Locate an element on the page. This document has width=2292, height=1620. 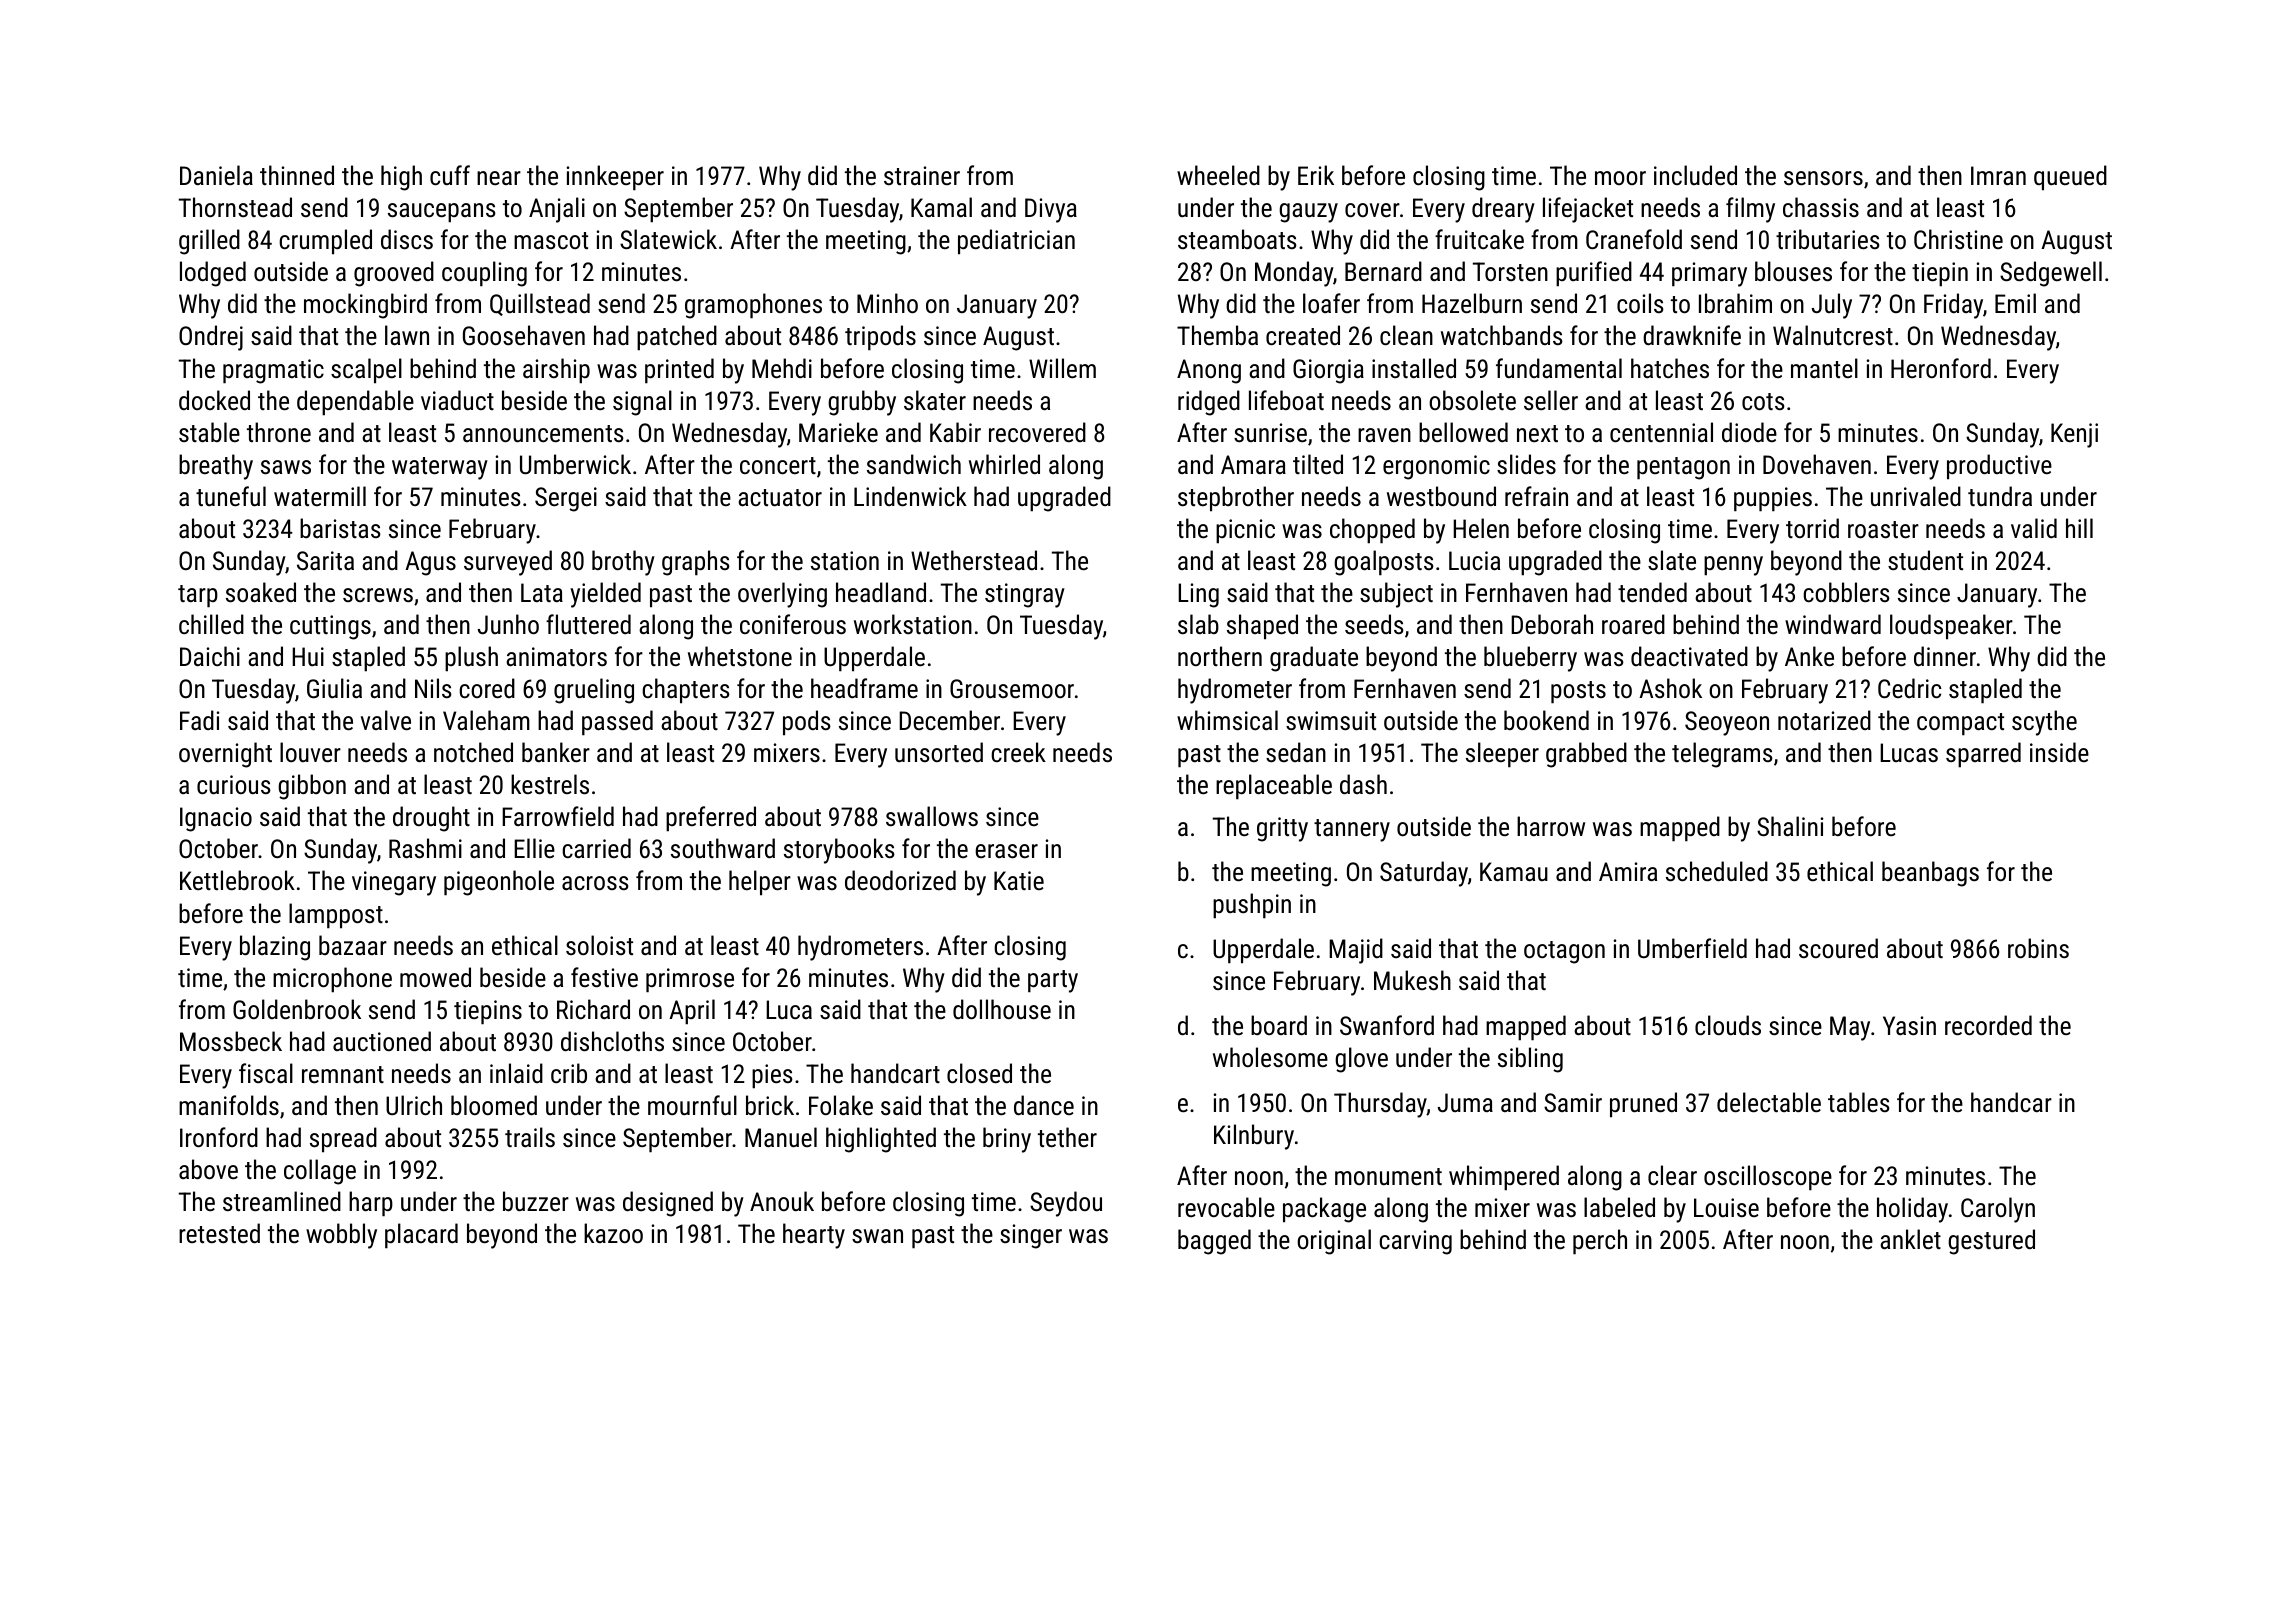
grilled is located at coordinates (209, 242).
